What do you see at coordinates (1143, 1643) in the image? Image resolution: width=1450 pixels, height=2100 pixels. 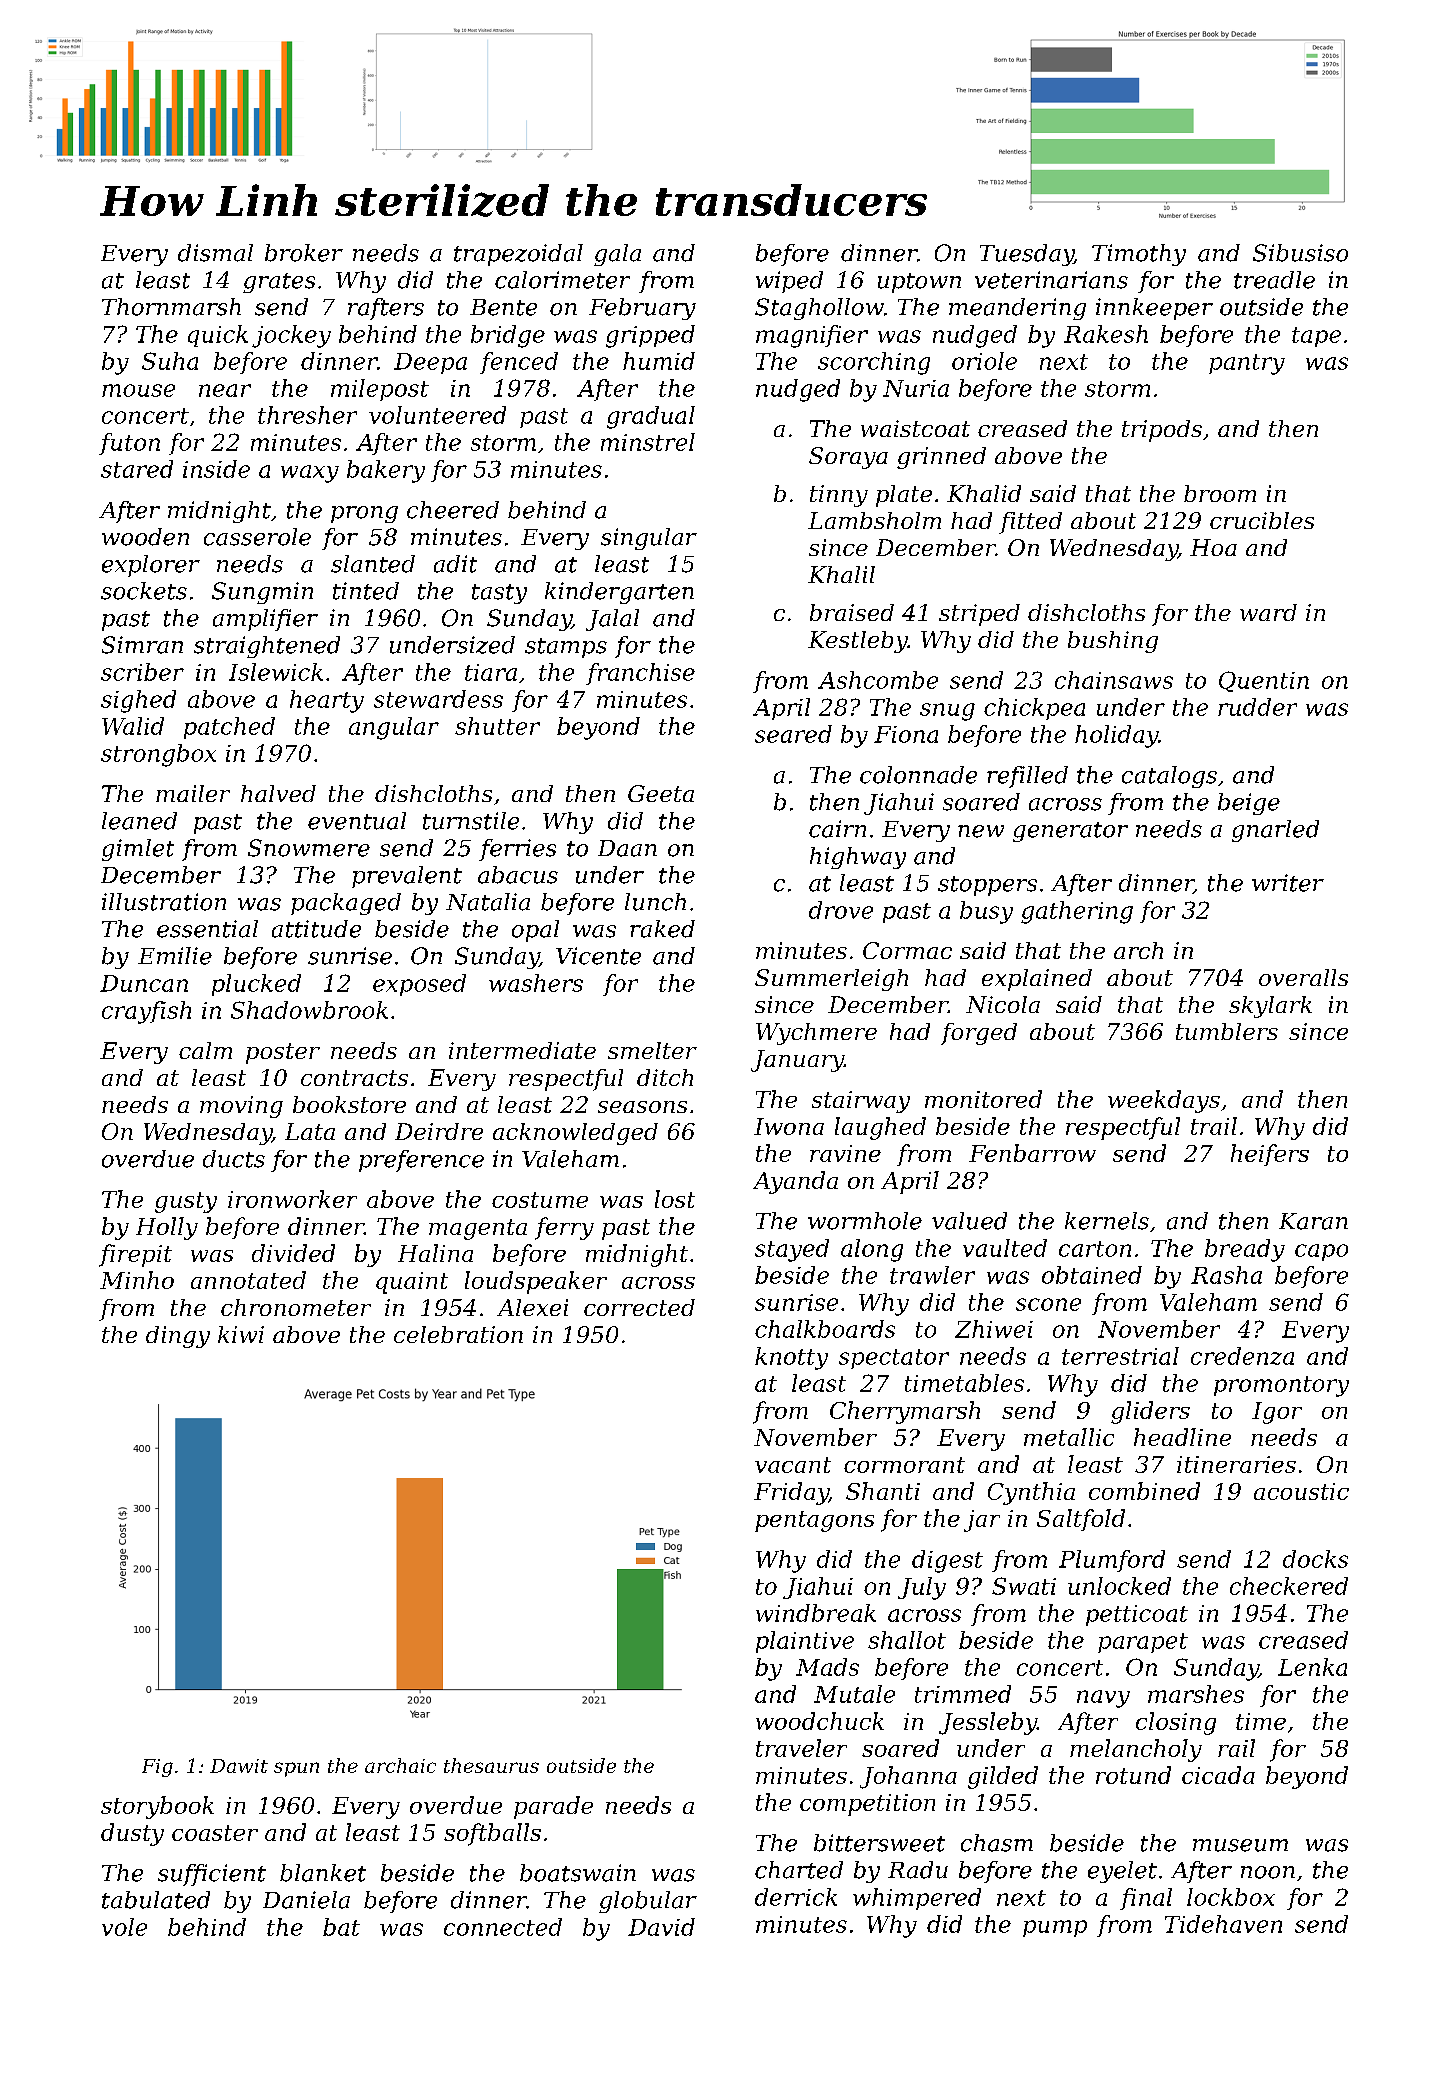 I see `parapet` at bounding box center [1143, 1643].
